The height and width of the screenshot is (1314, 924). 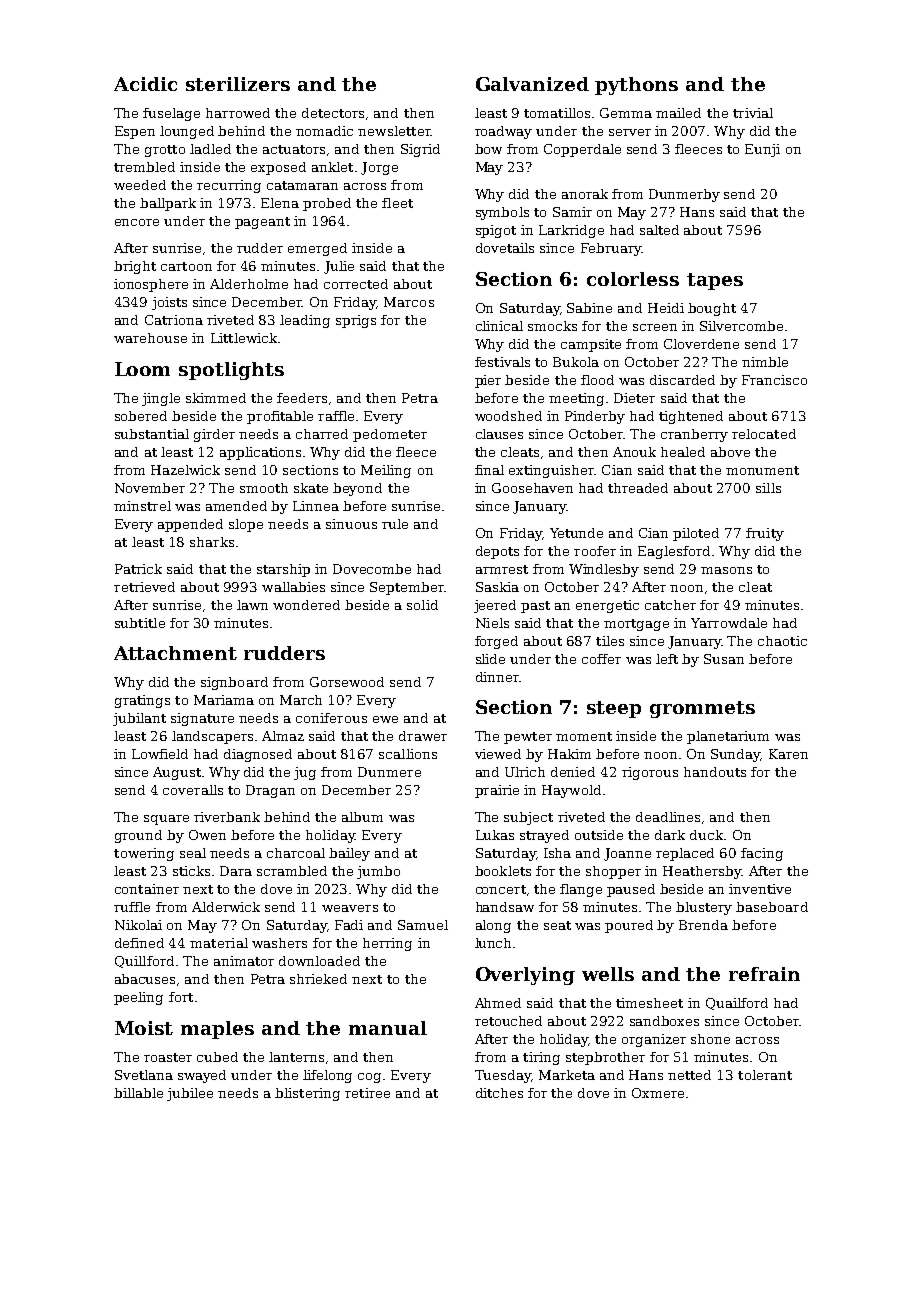 I want to click on pier, so click(x=488, y=381).
